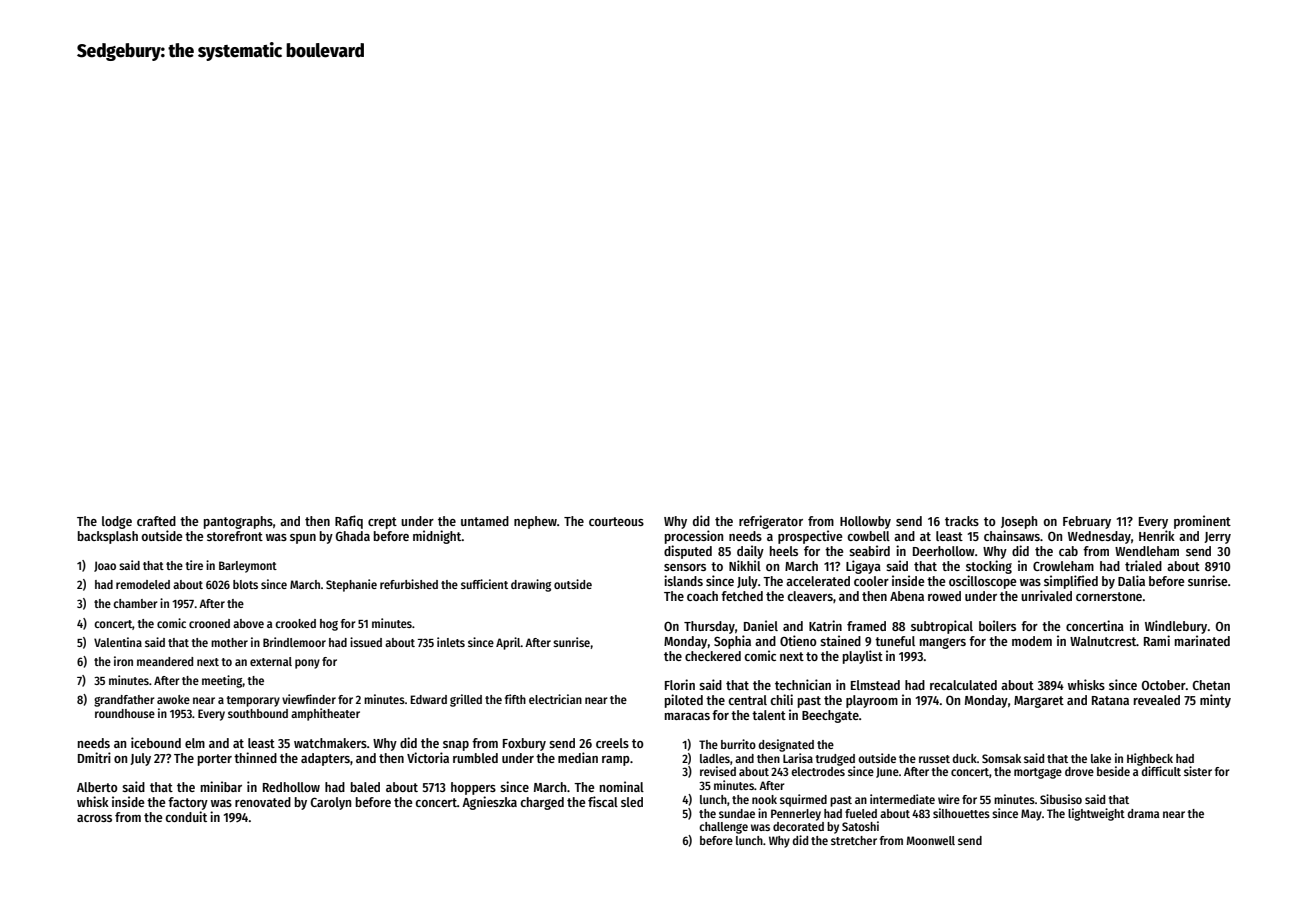 The width and height of the screenshot is (1308, 924). I want to click on Florin, so click(680, 684).
